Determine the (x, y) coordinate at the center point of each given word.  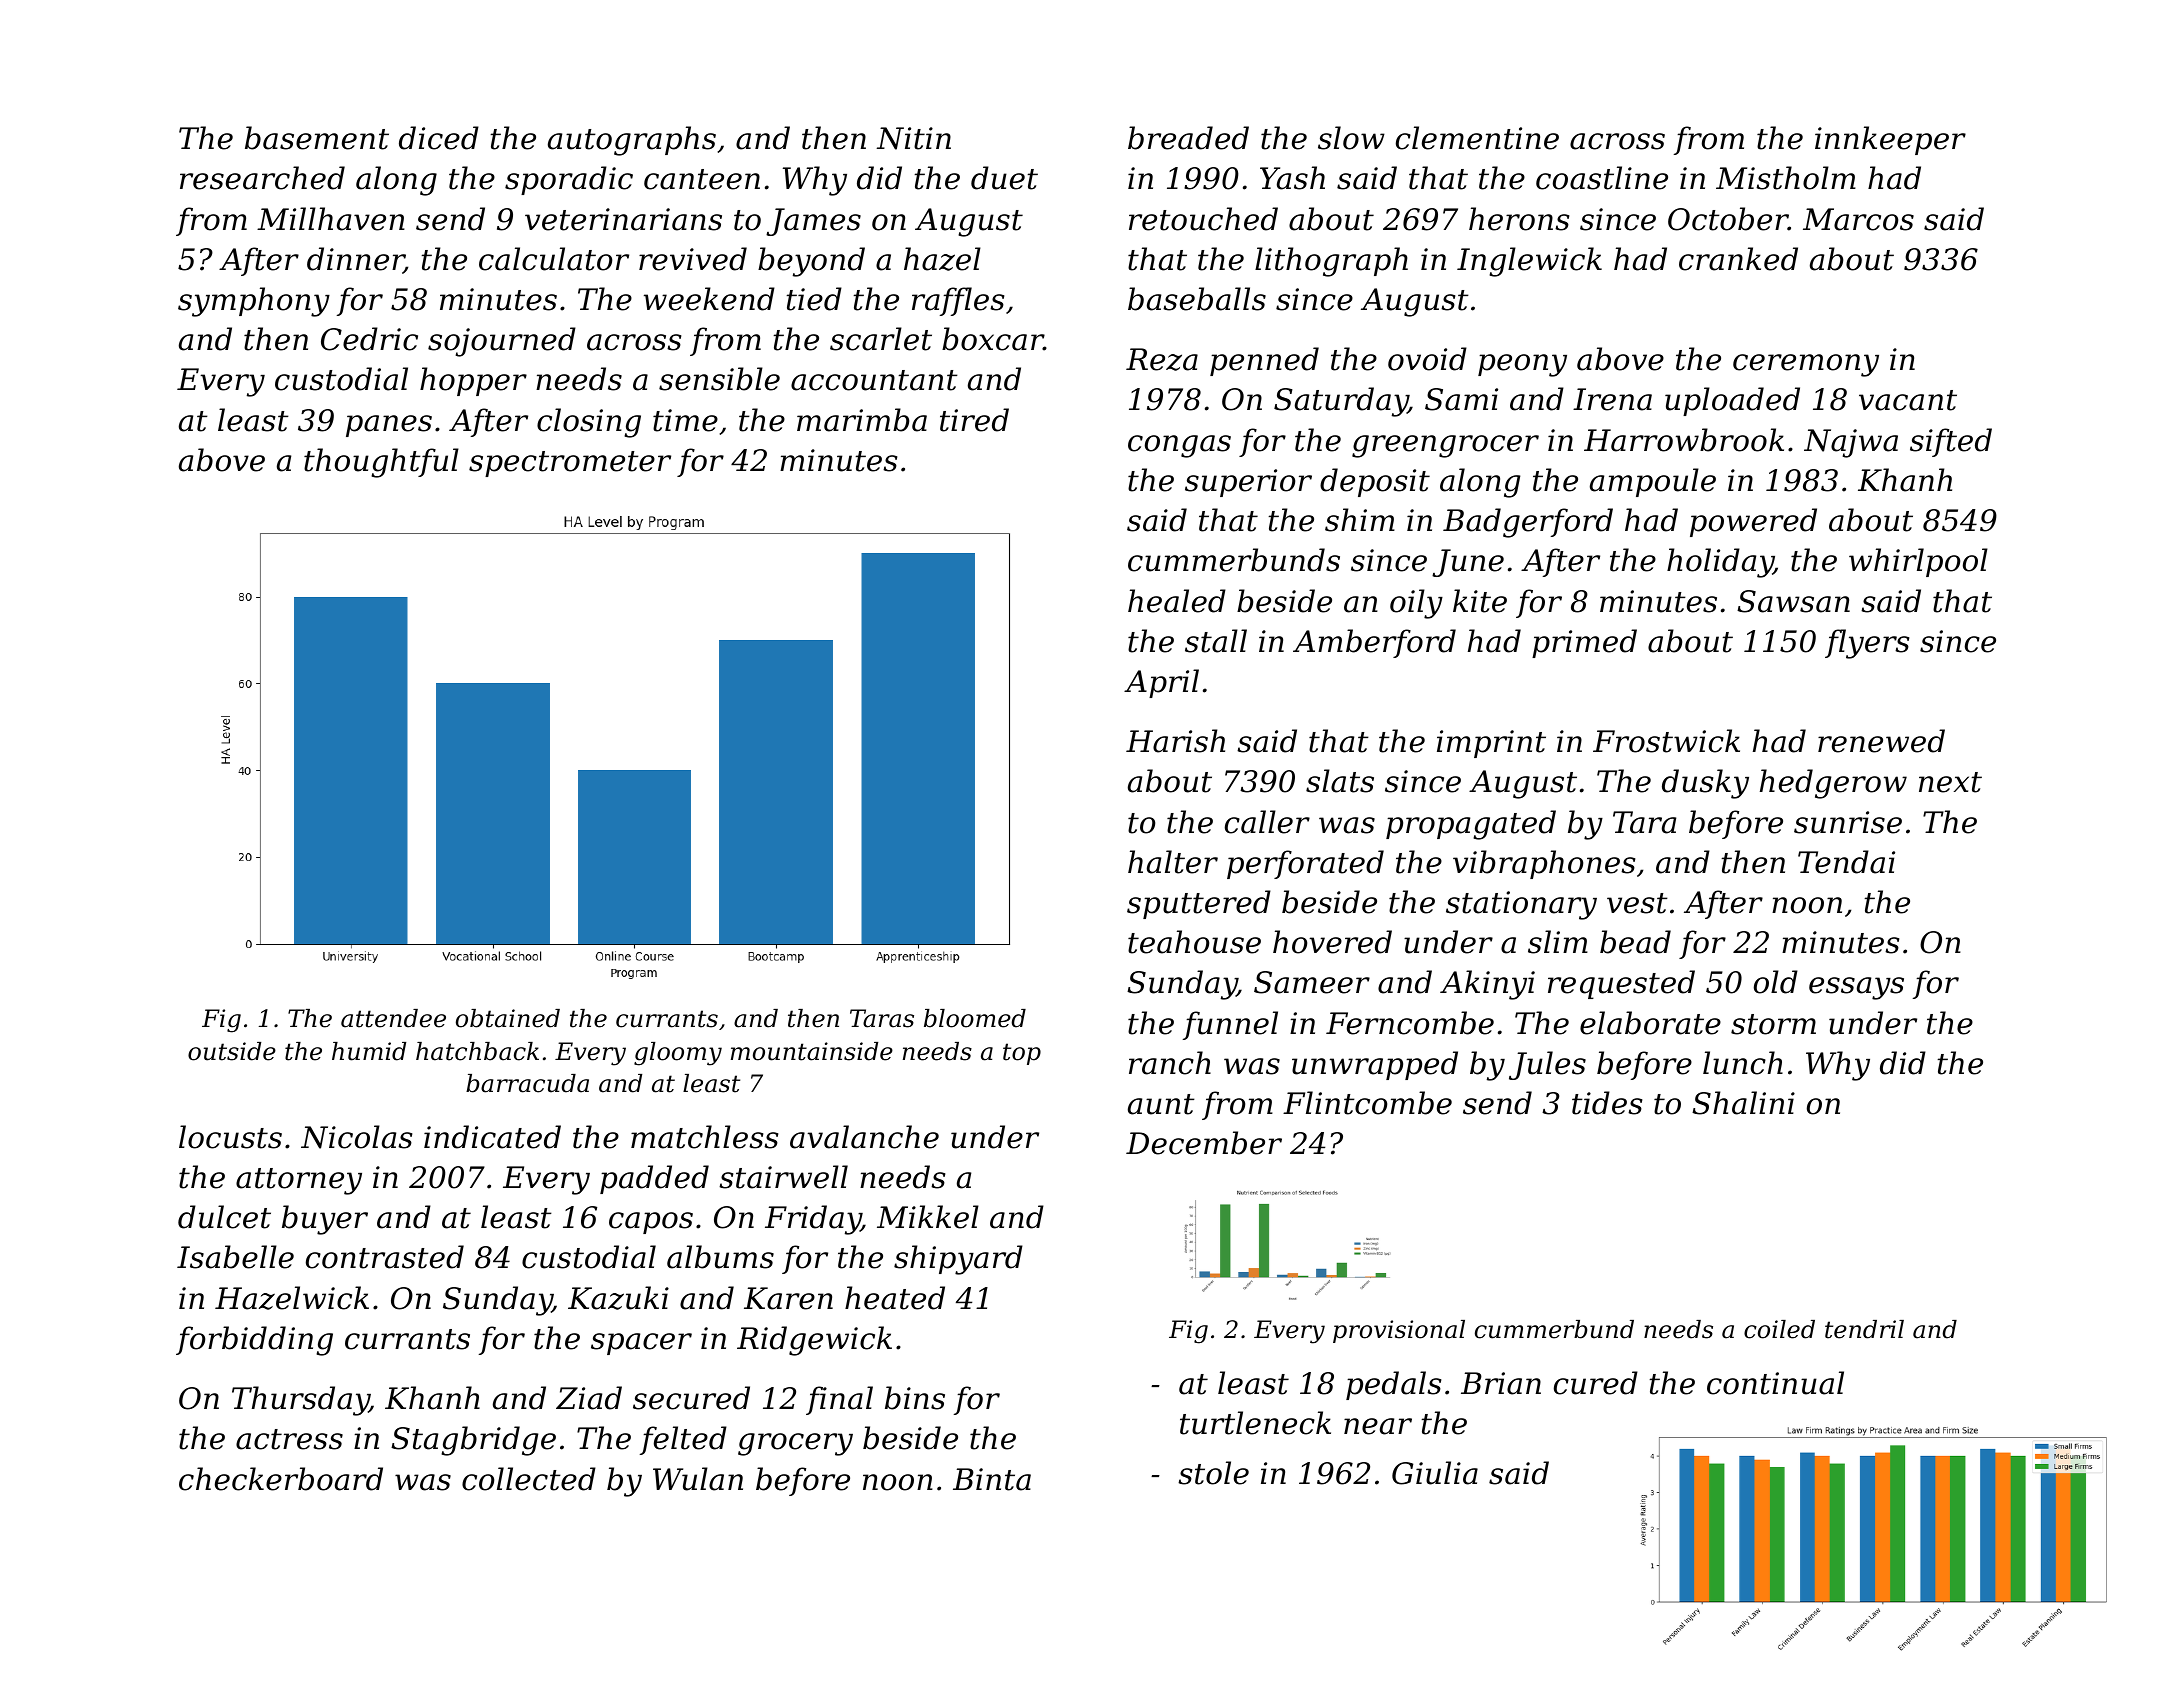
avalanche (864, 1137)
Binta (992, 1479)
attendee (393, 1018)
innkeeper (1890, 140)
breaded (1188, 138)
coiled (1779, 1329)
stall (1216, 641)
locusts (230, 1137)
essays (1856, 988)
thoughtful (381, 463)
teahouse (1194, 942)
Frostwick (1666, 741)
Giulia (1435, 1473)
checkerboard (281, 1479)
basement (317, 138)
